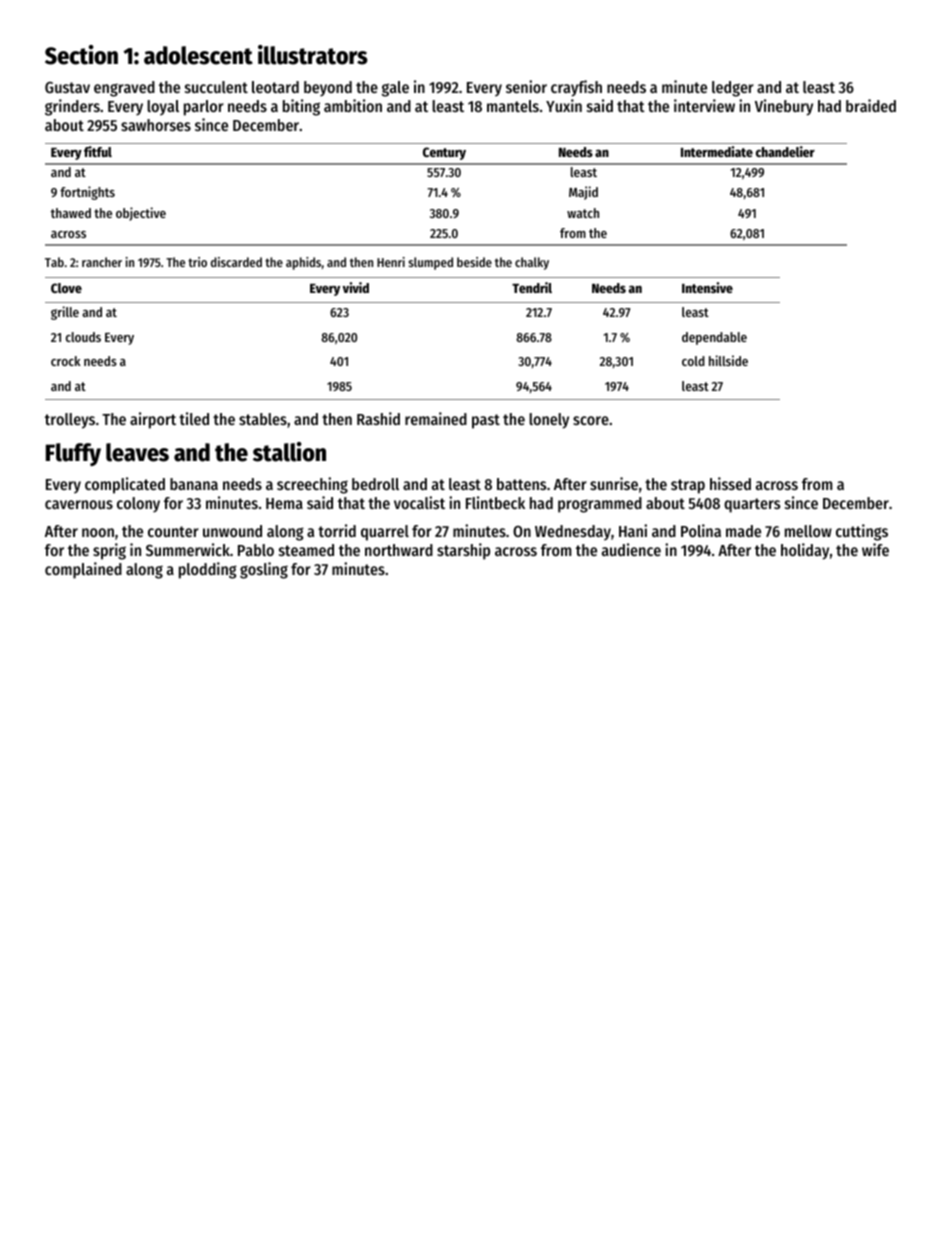 The width and height of the screenshot is (952, 1233). I want to click on Clove, so click(66, 288).
